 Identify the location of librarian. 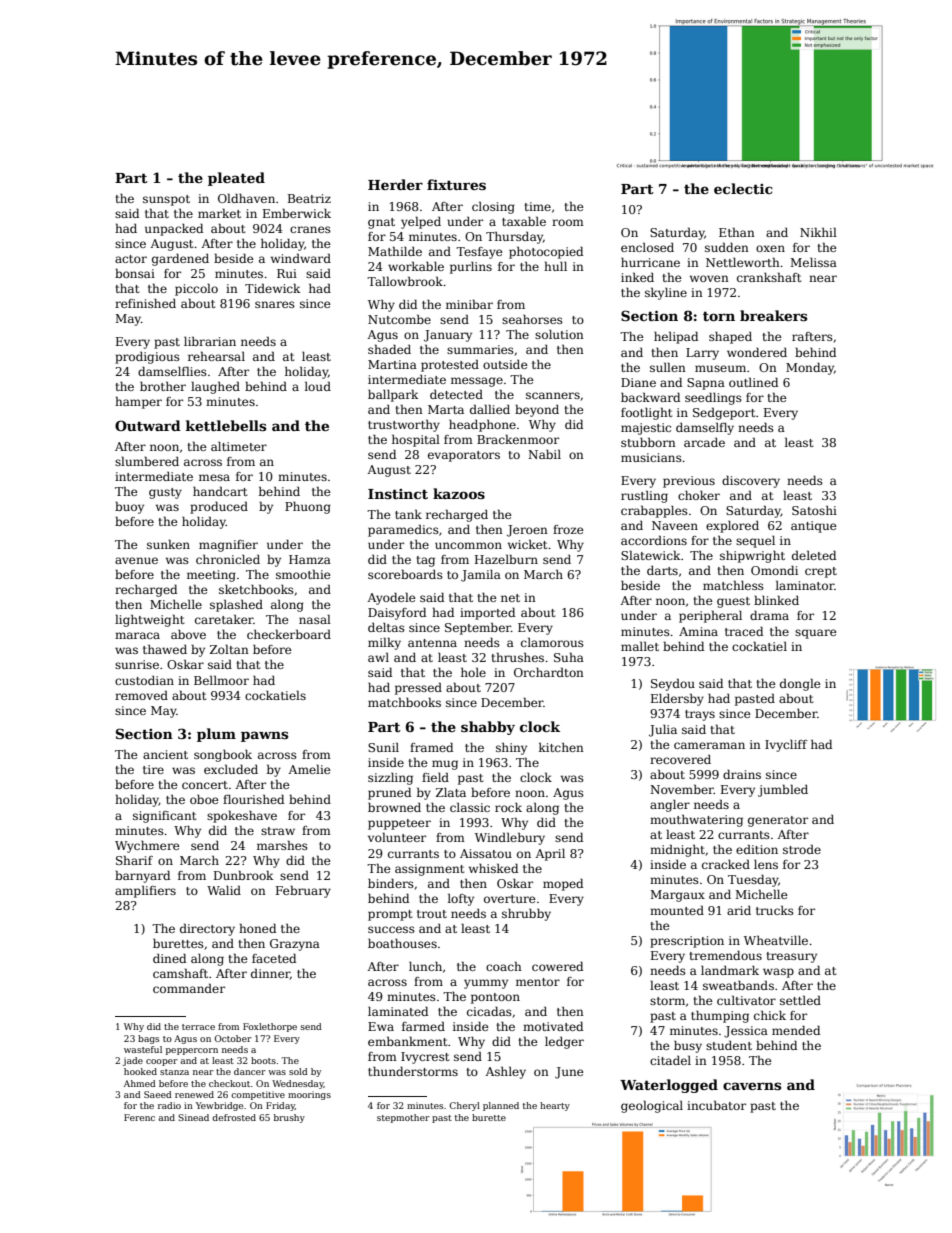
(210, 341).
